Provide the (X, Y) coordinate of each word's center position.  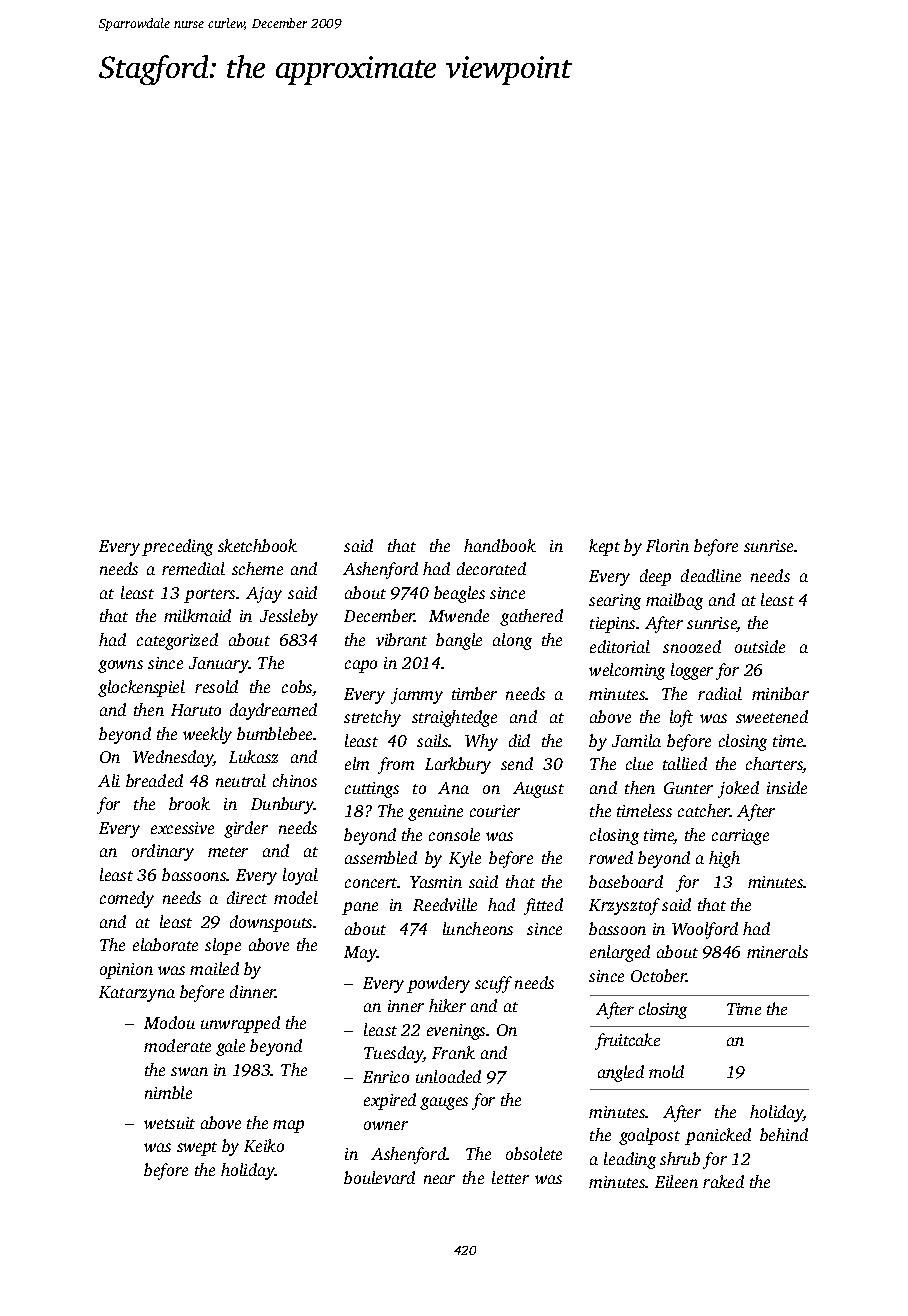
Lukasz (253, 756)
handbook (500, 545)
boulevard (379, 1177)
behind (784, 1134)
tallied (685, 763)
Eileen (676, 1181)
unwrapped (240, 1024)
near (439, 1179)
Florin (667, 545)
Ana (453, 788)
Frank (453, 1052)
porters (209, 596)
